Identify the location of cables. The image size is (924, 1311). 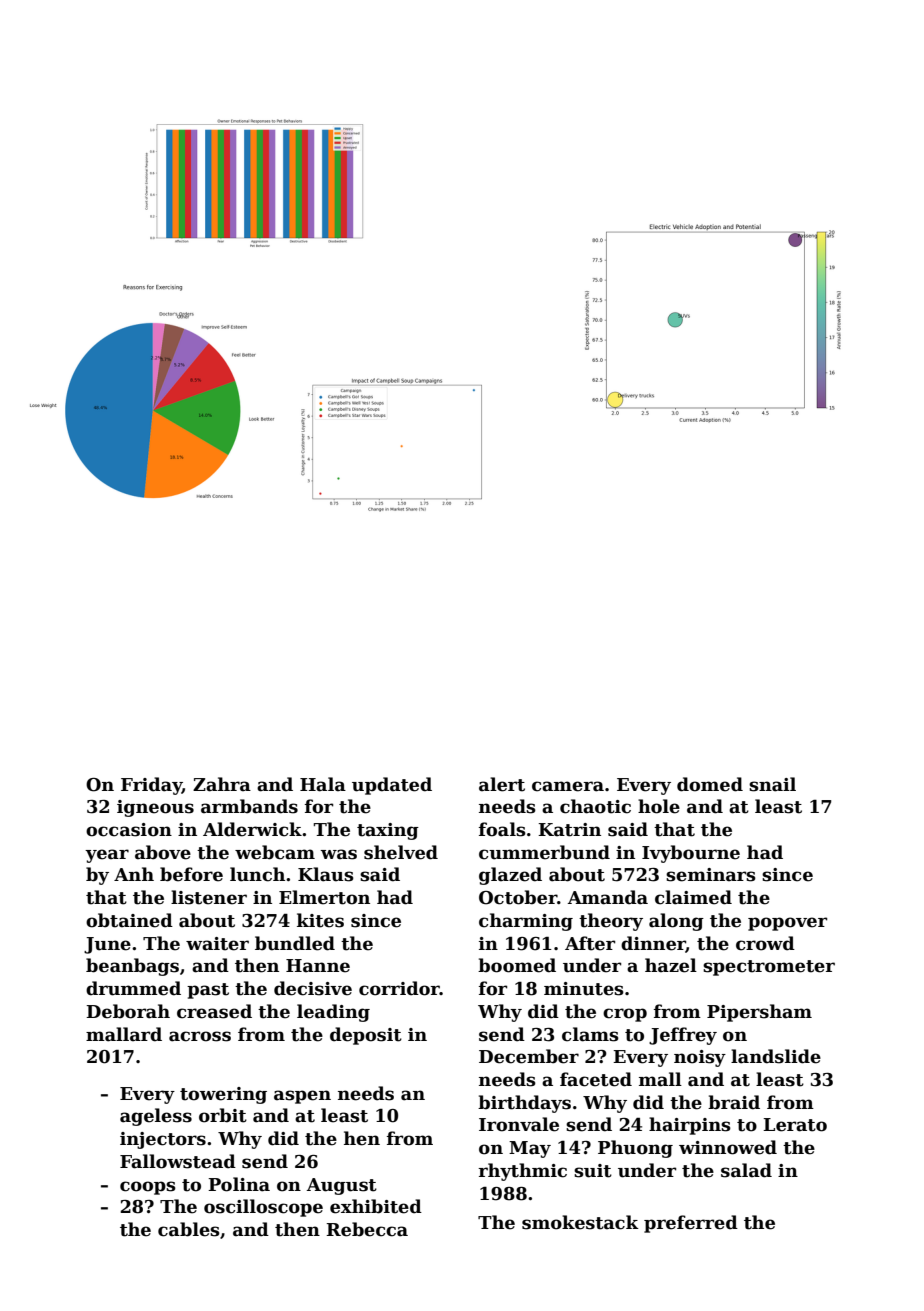
(189, 1229).
